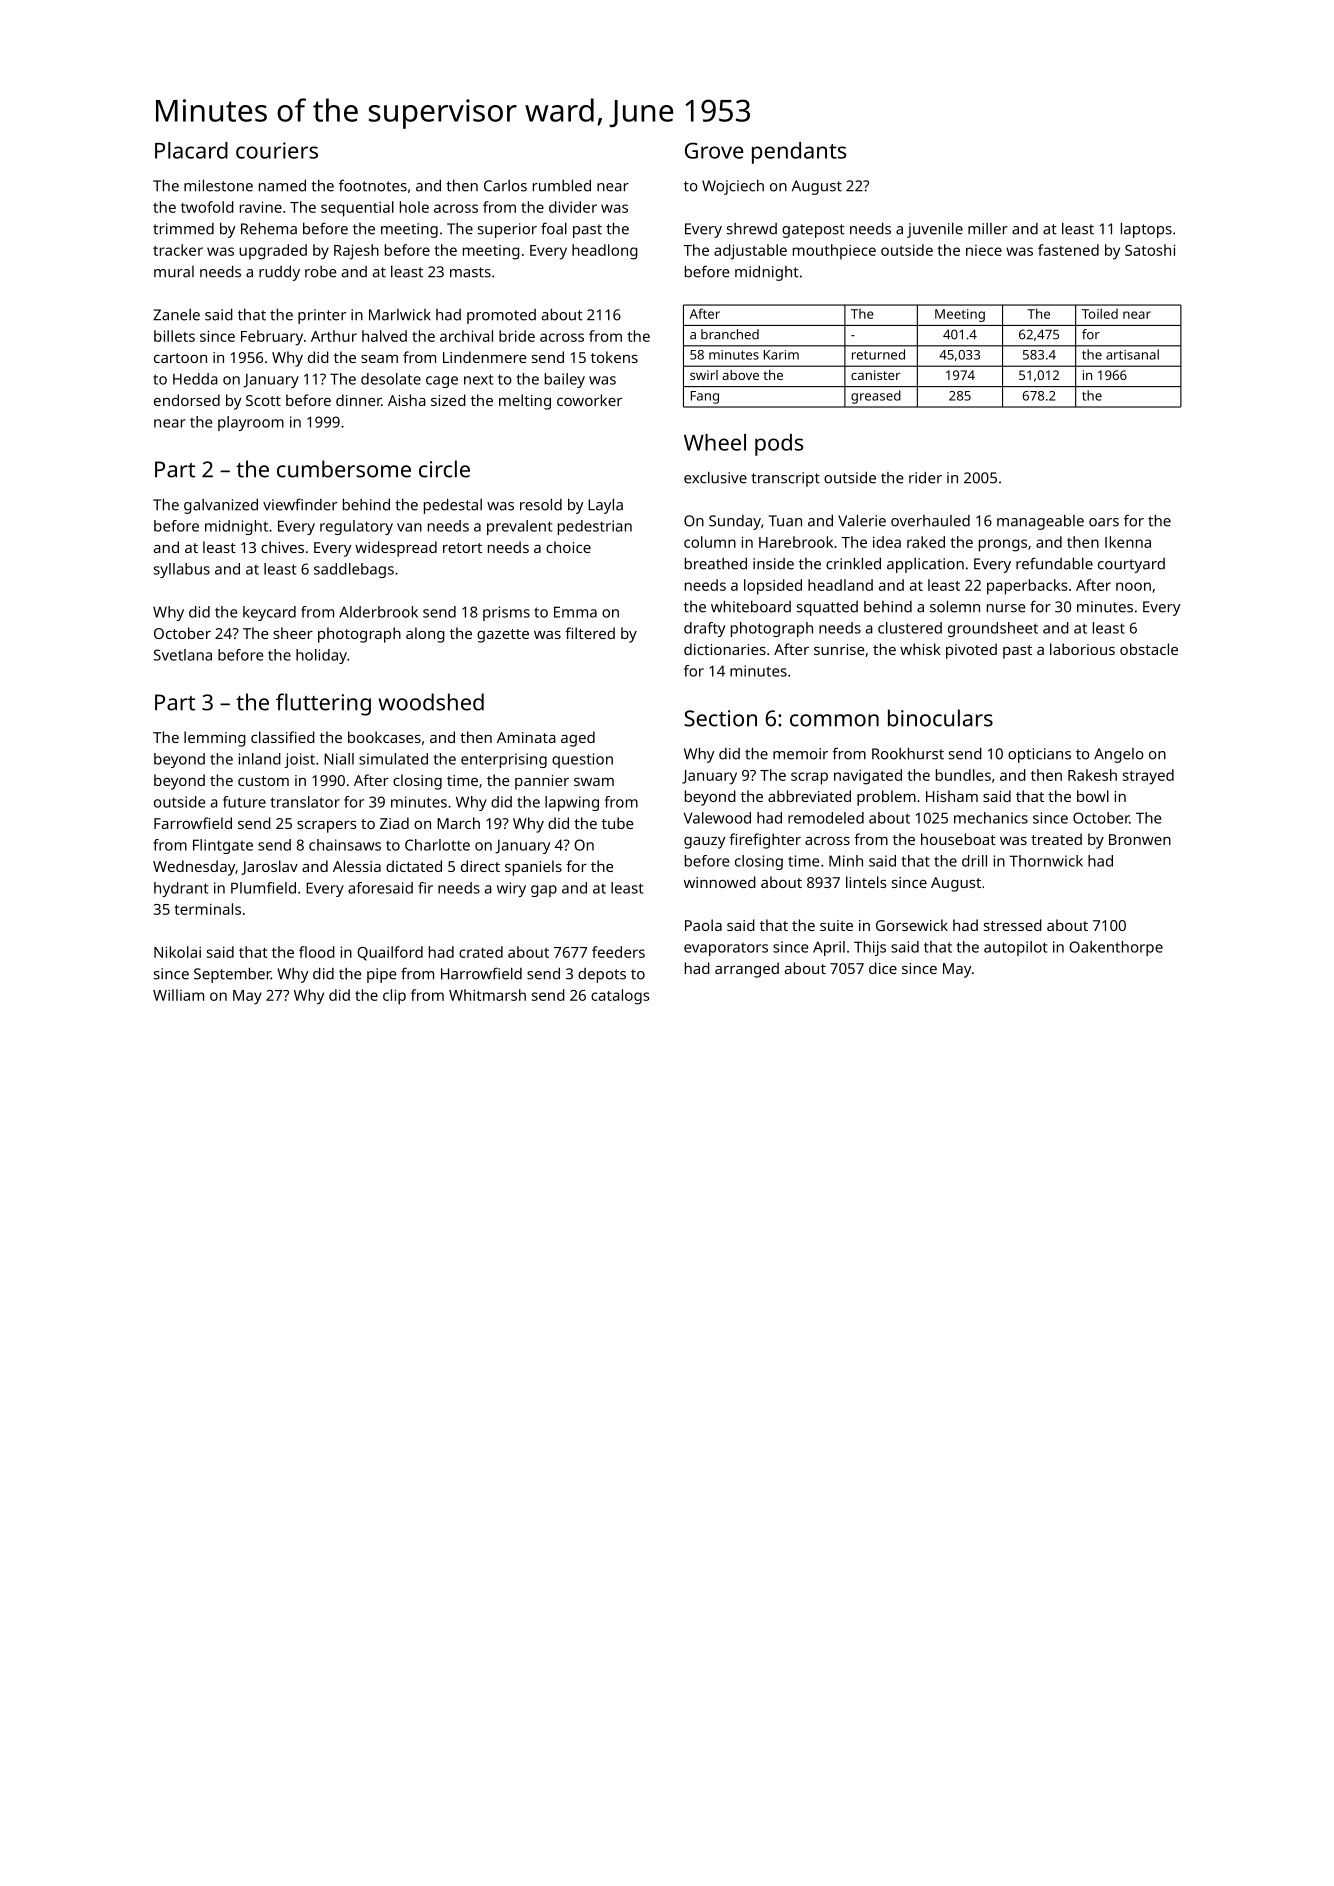  What do you see at coordinates (620, 997) in the screenshot?
I see `catalogs` at bounding box center [620, 997].
